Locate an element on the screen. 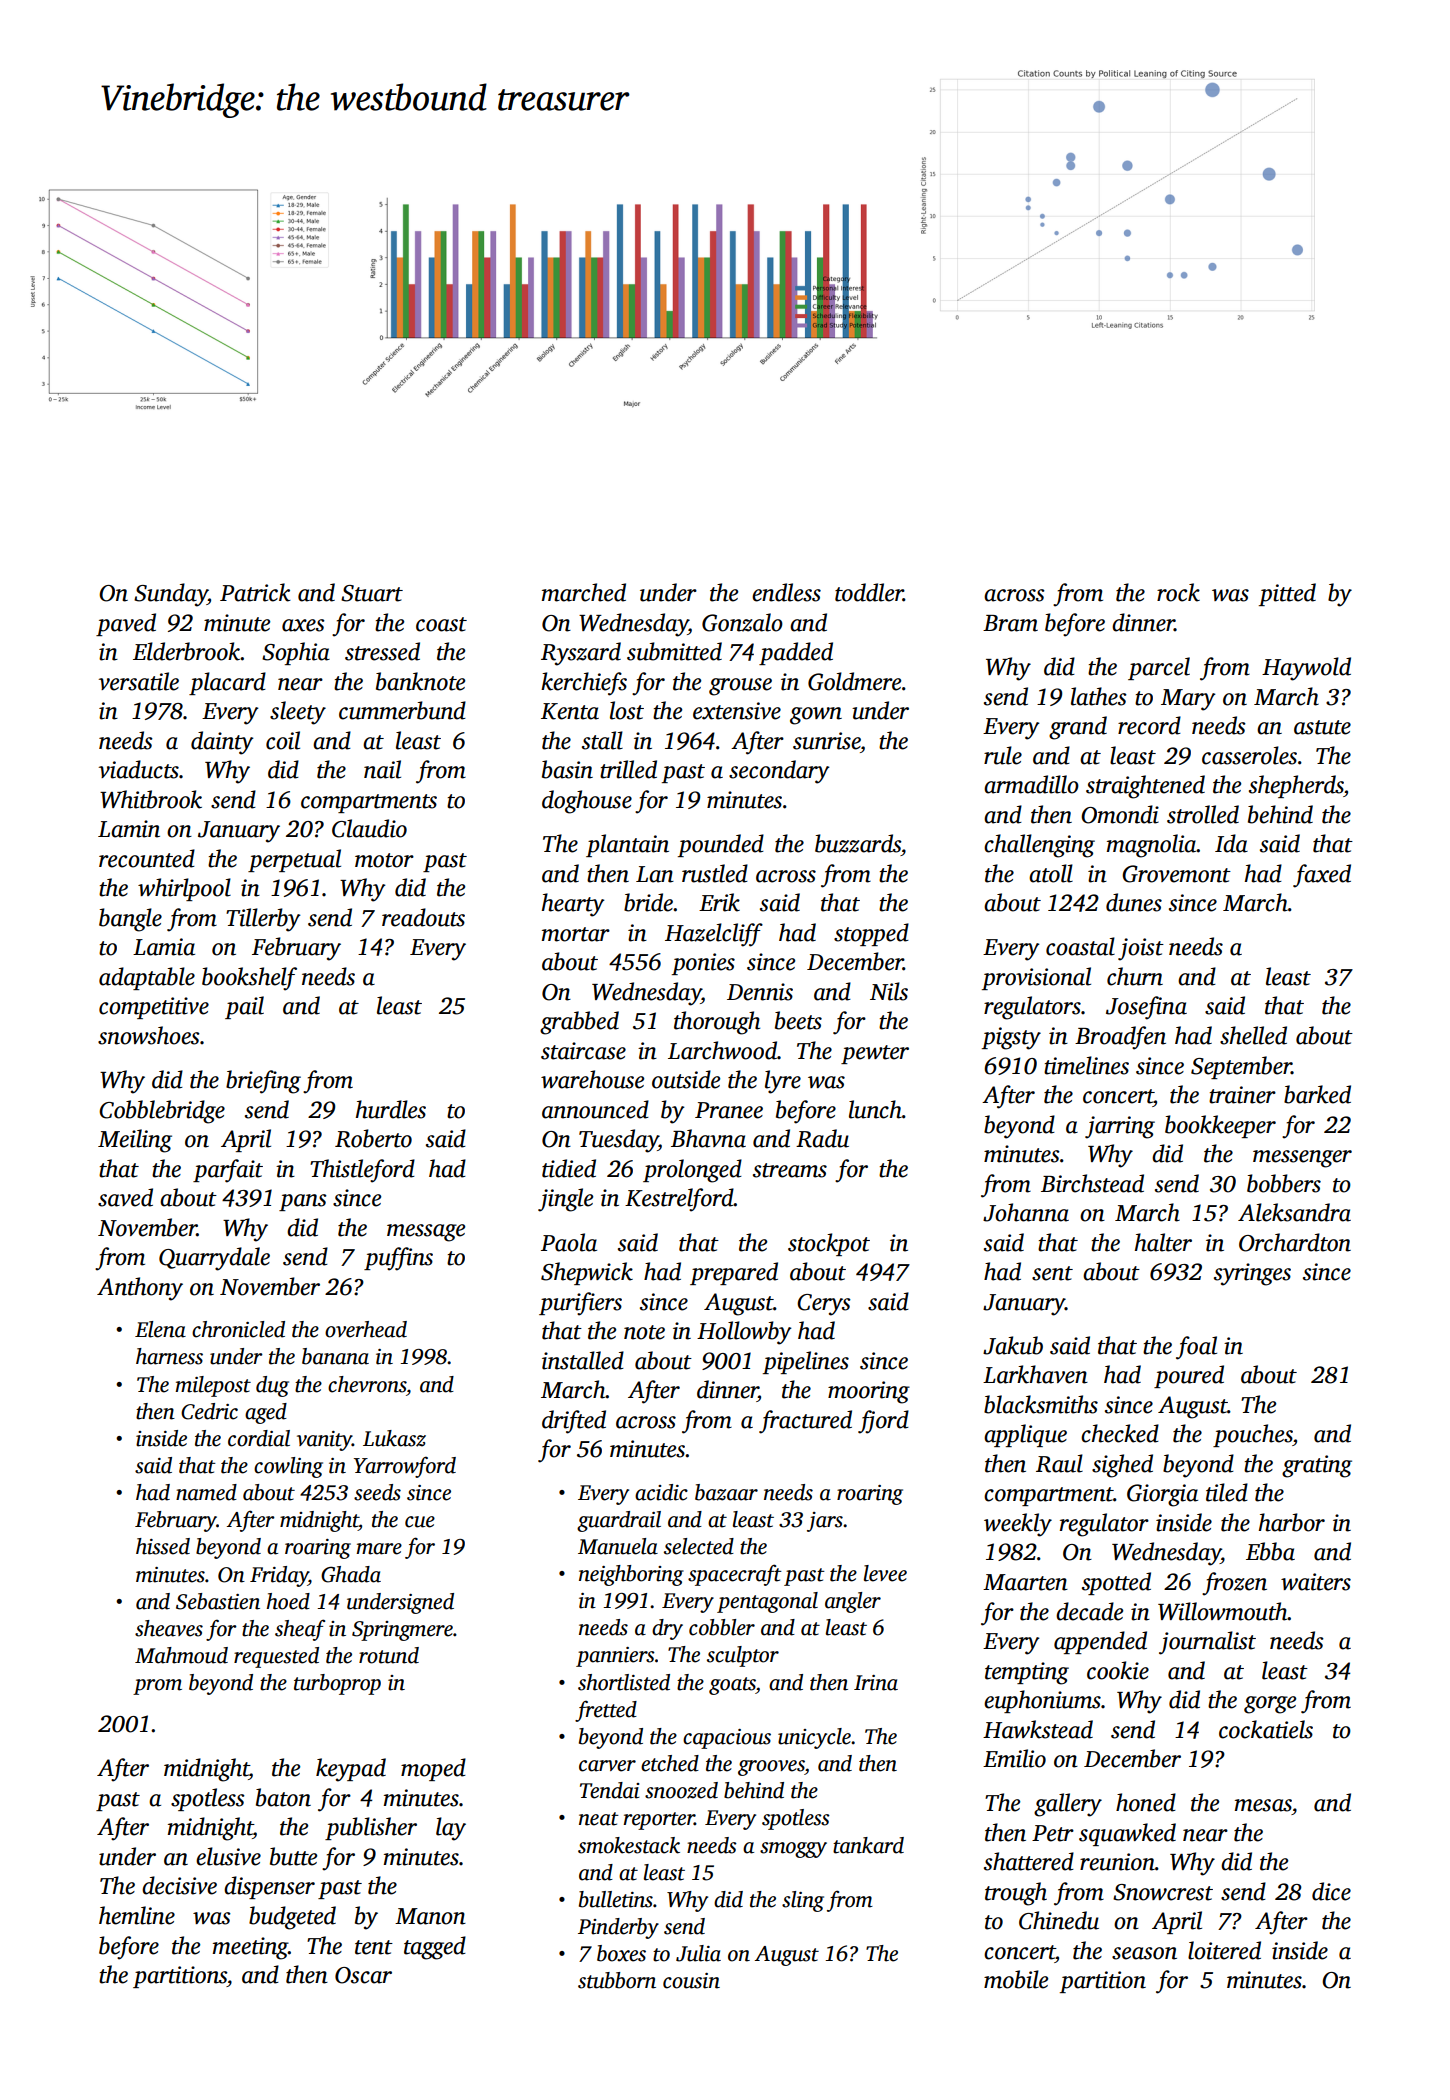 The height and width of the screenshot is (2100, 1450). toddler is located at coordinates (869, 592).
